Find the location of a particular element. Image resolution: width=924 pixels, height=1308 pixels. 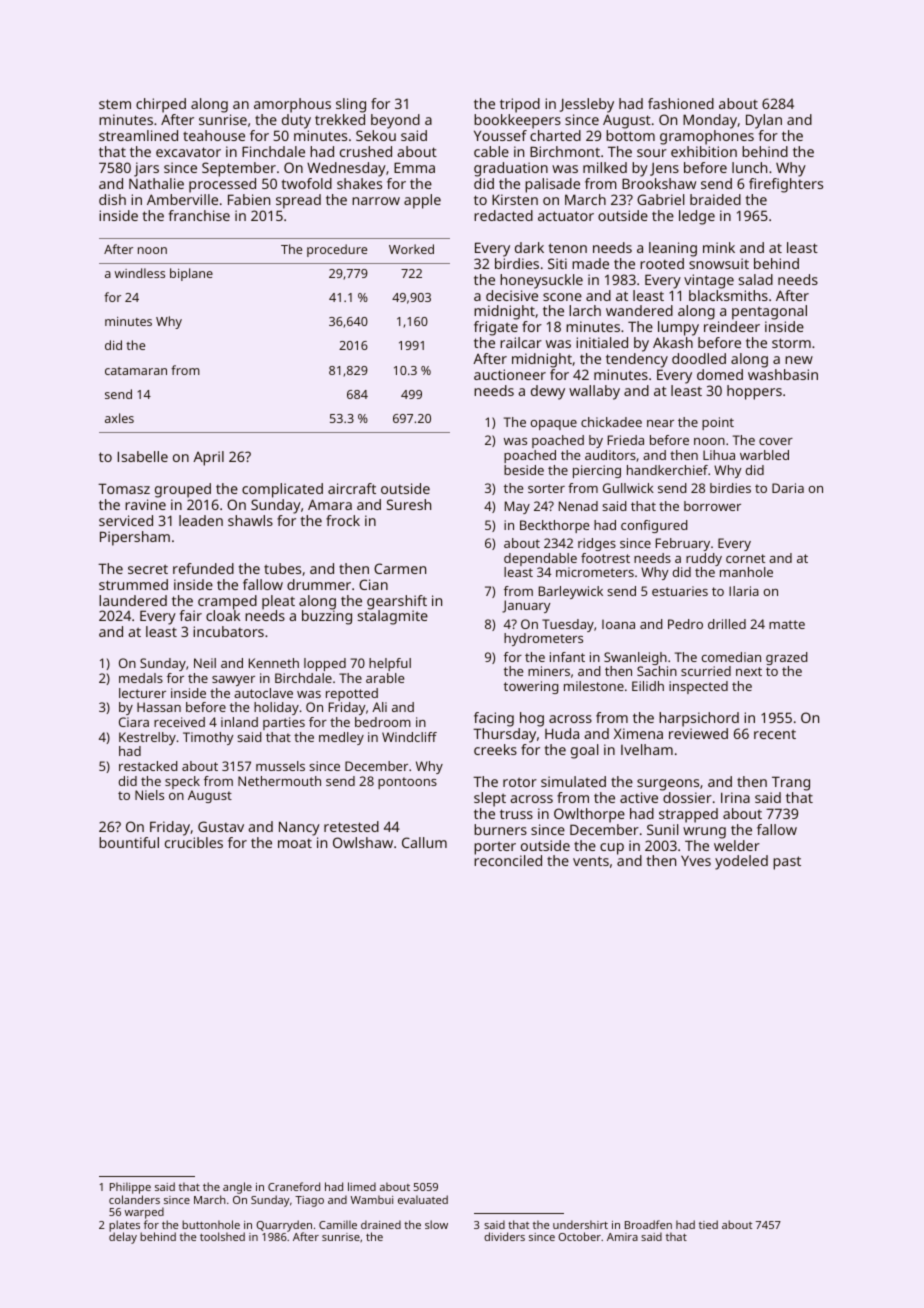

arable is located at coordinates (385, 678).
